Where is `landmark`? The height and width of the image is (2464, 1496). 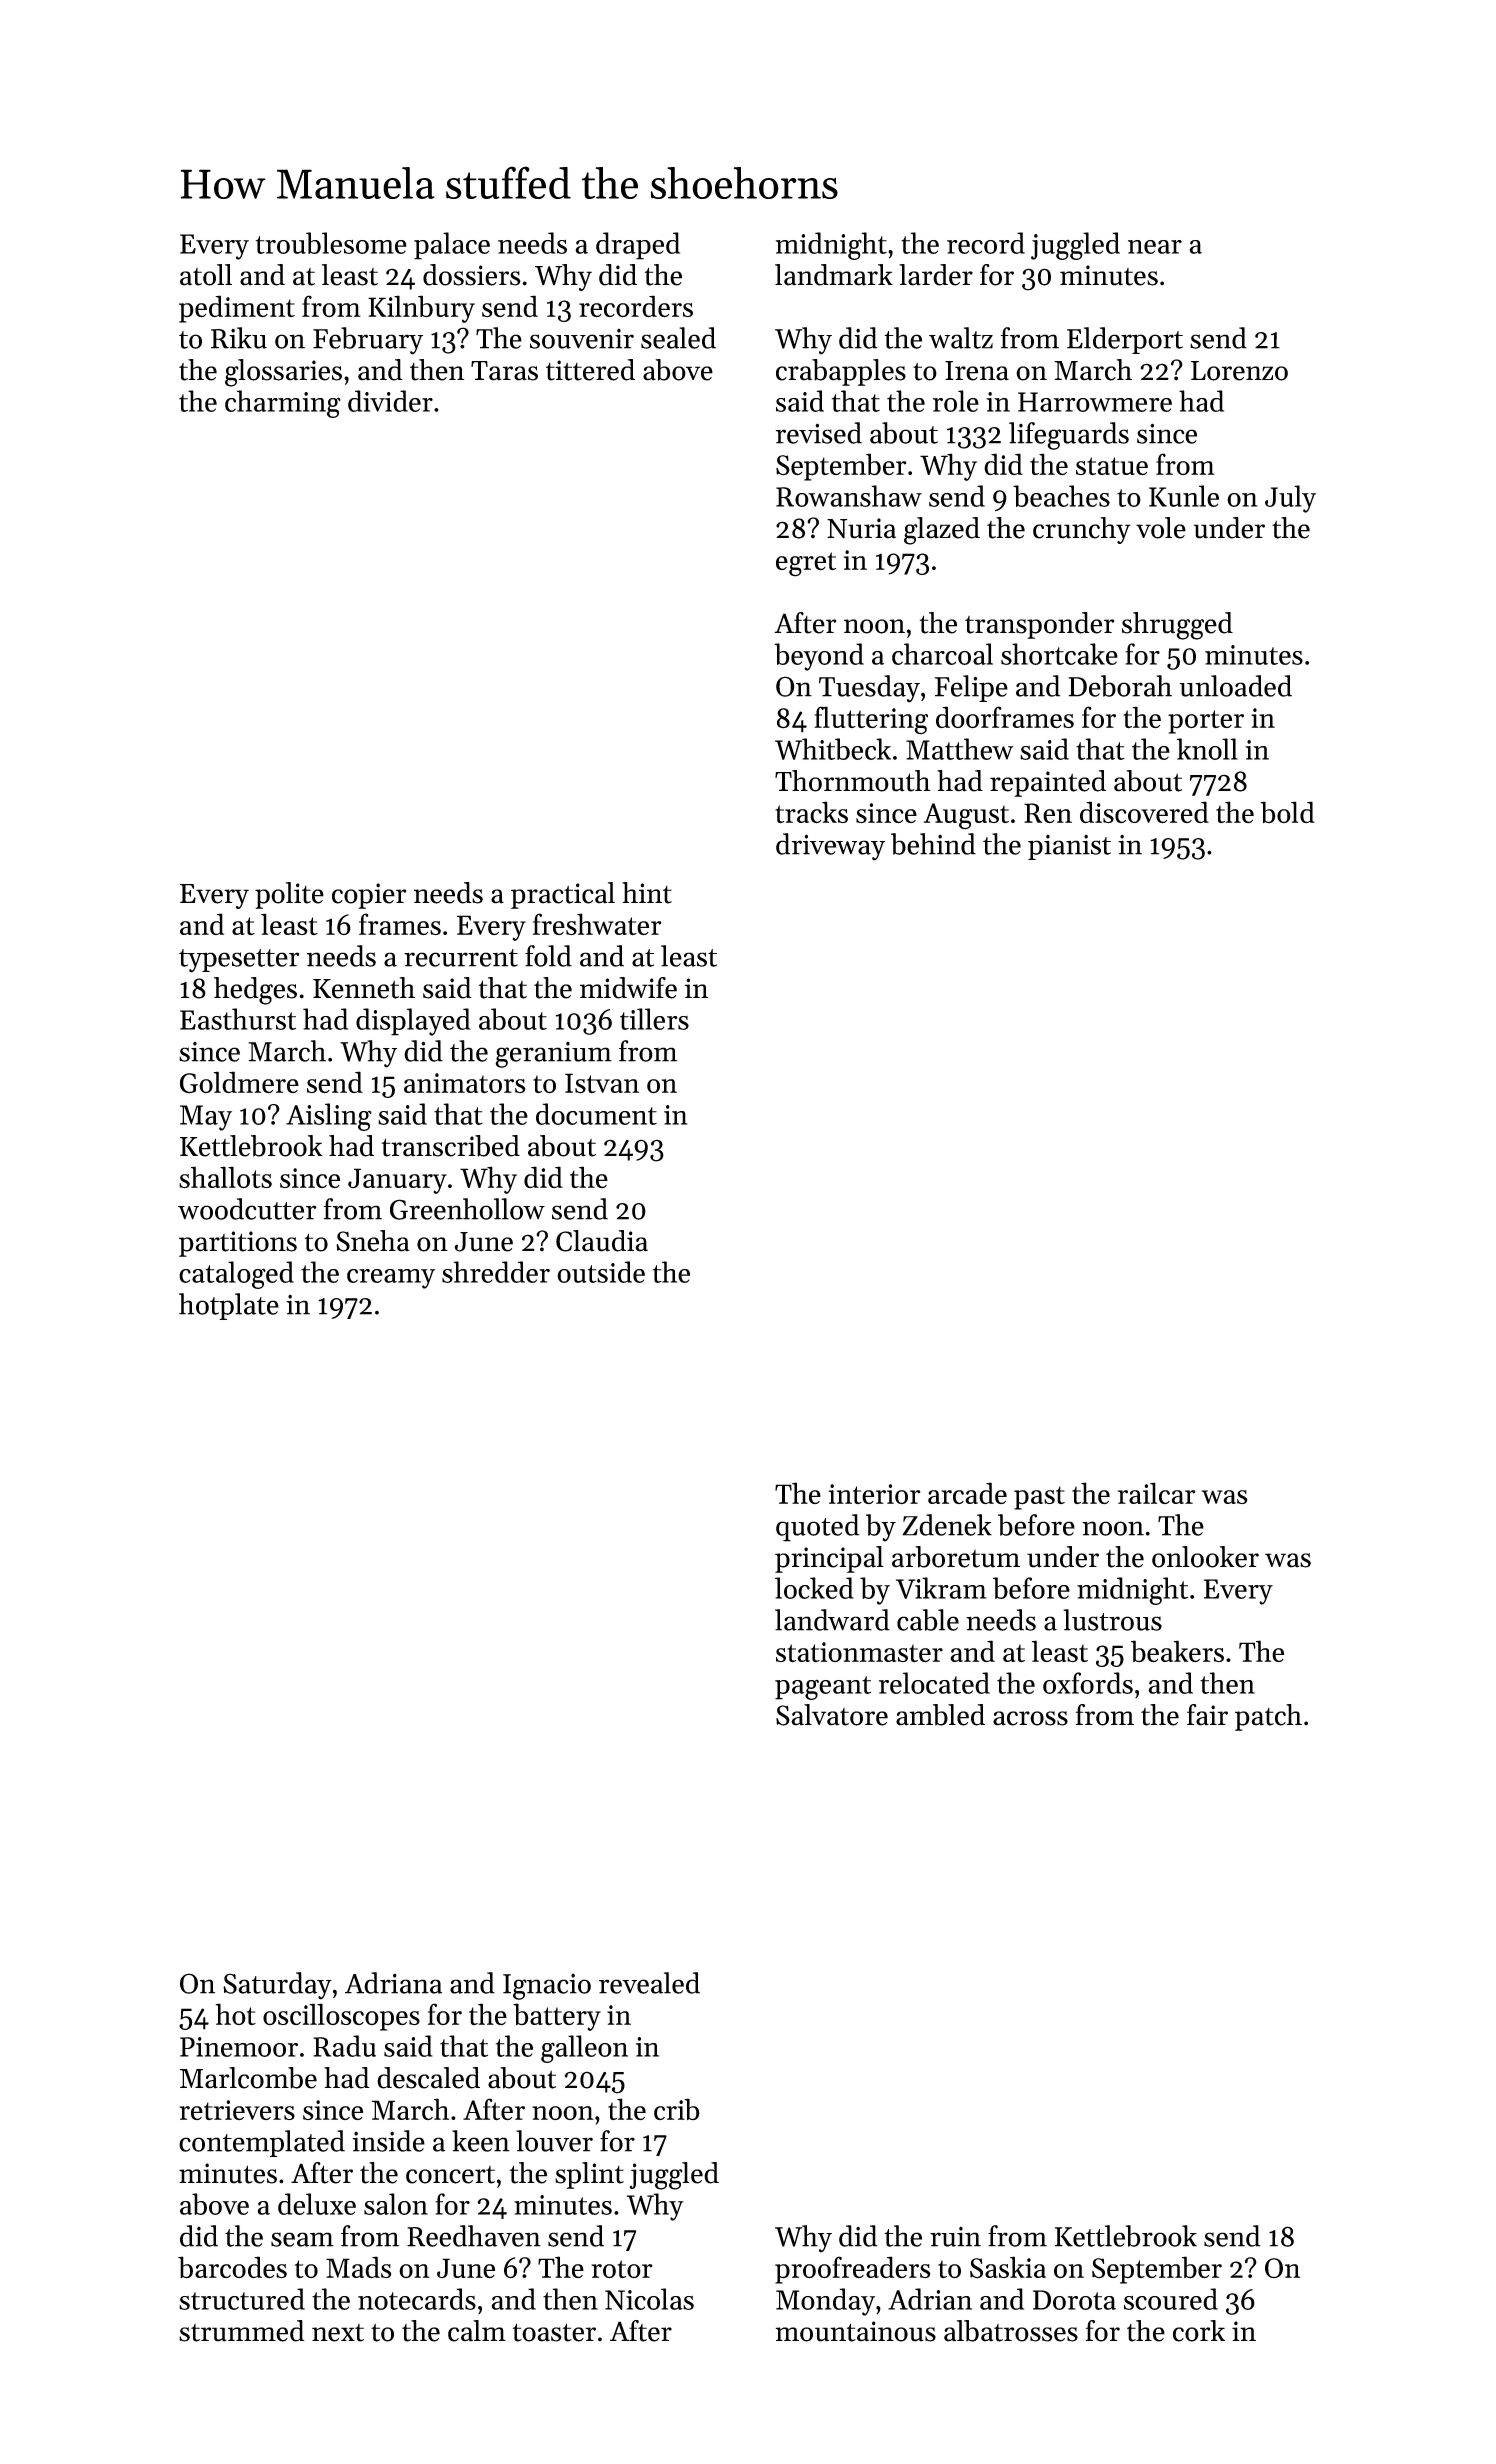 landmark is located at coordinates (834, 275).
